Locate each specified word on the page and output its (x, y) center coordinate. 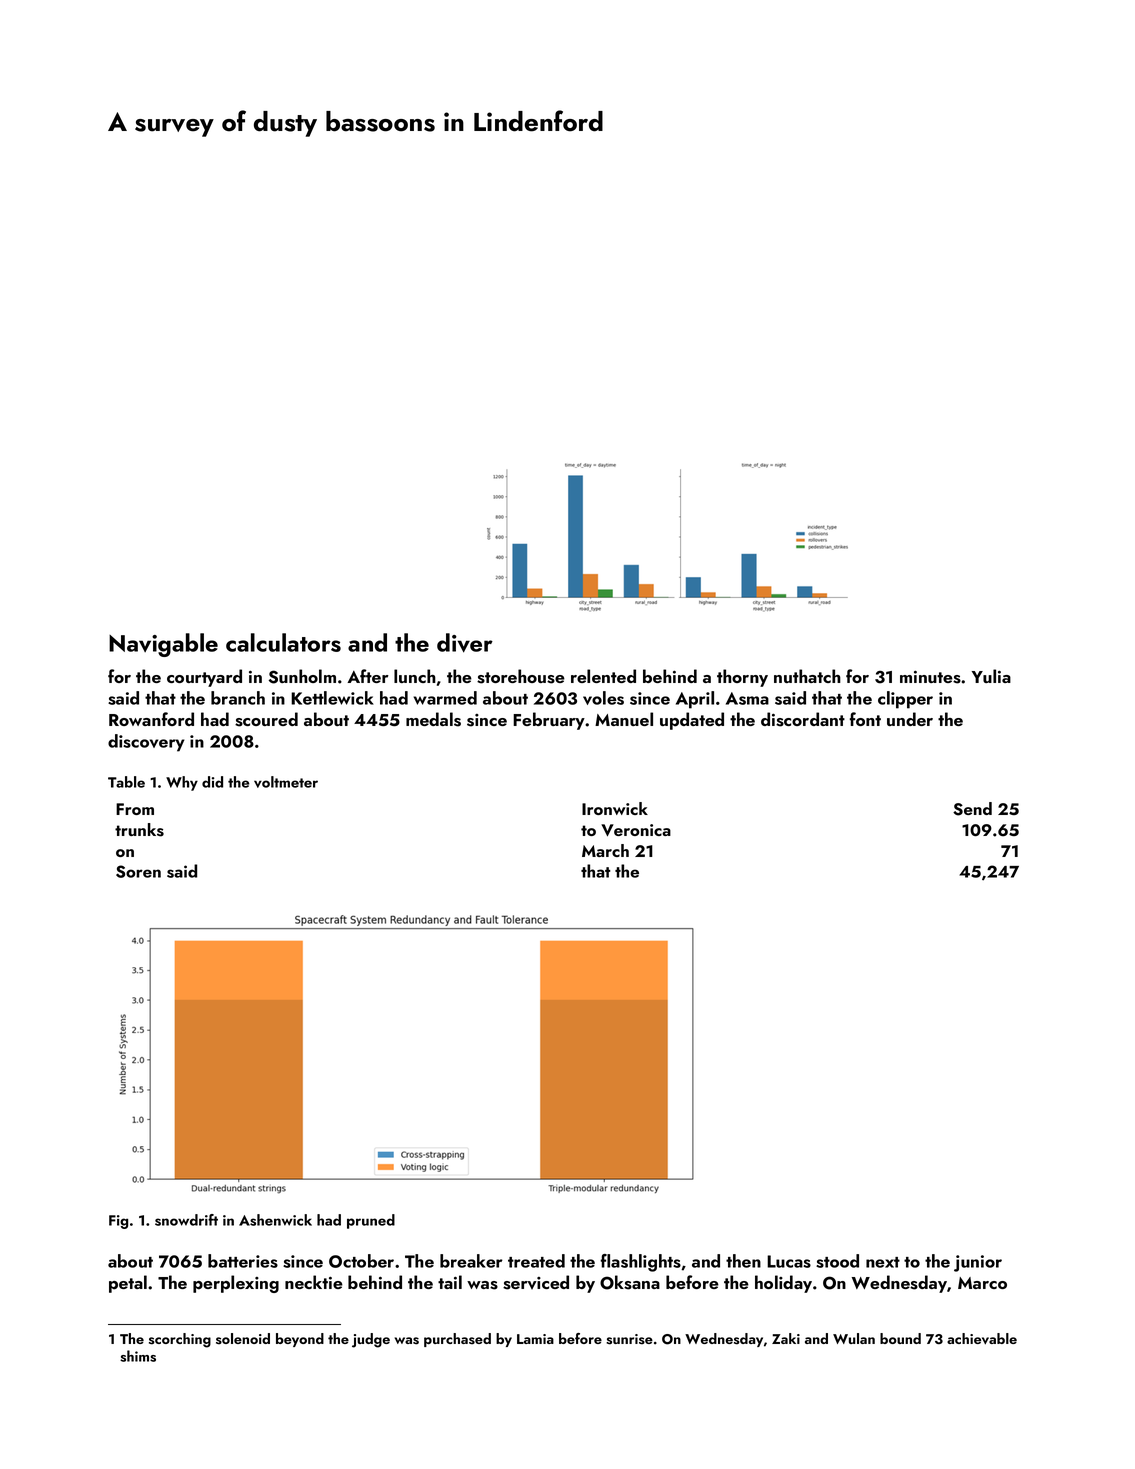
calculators (283, 642)
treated (536, 1261)
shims (138, 1356)
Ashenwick (275, 1220)
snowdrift (186, 1220)
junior (978, 1263)
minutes (930, 677)
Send (972, 809)
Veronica (636, 830)
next (883, 1262)
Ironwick (615, 808)
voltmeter (286, 782)
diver (465, 643)
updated (692, 721)
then (743, 1261)
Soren (138, 871)
